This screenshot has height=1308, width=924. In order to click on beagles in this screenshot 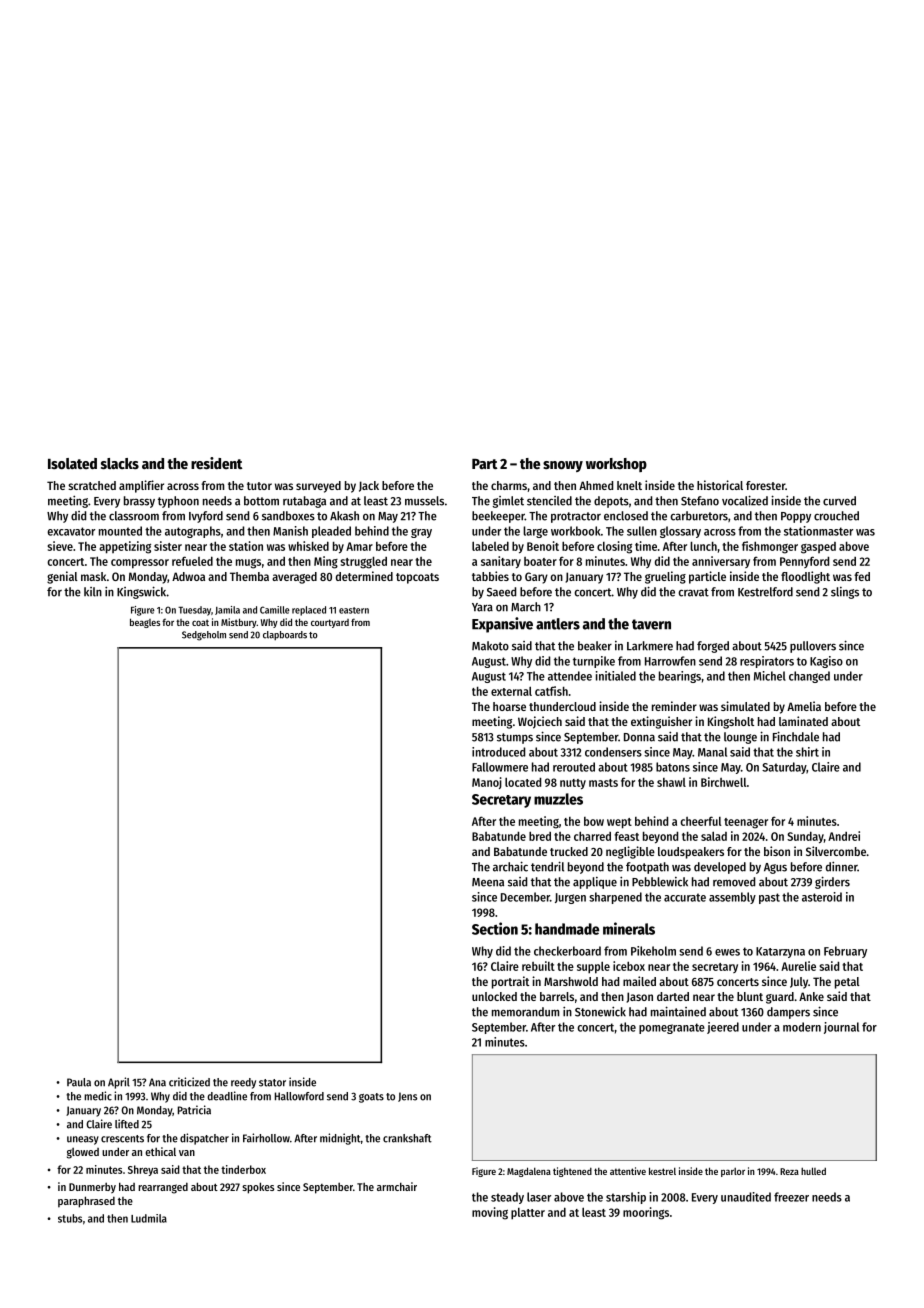, I will do `click(145, 623)`.
